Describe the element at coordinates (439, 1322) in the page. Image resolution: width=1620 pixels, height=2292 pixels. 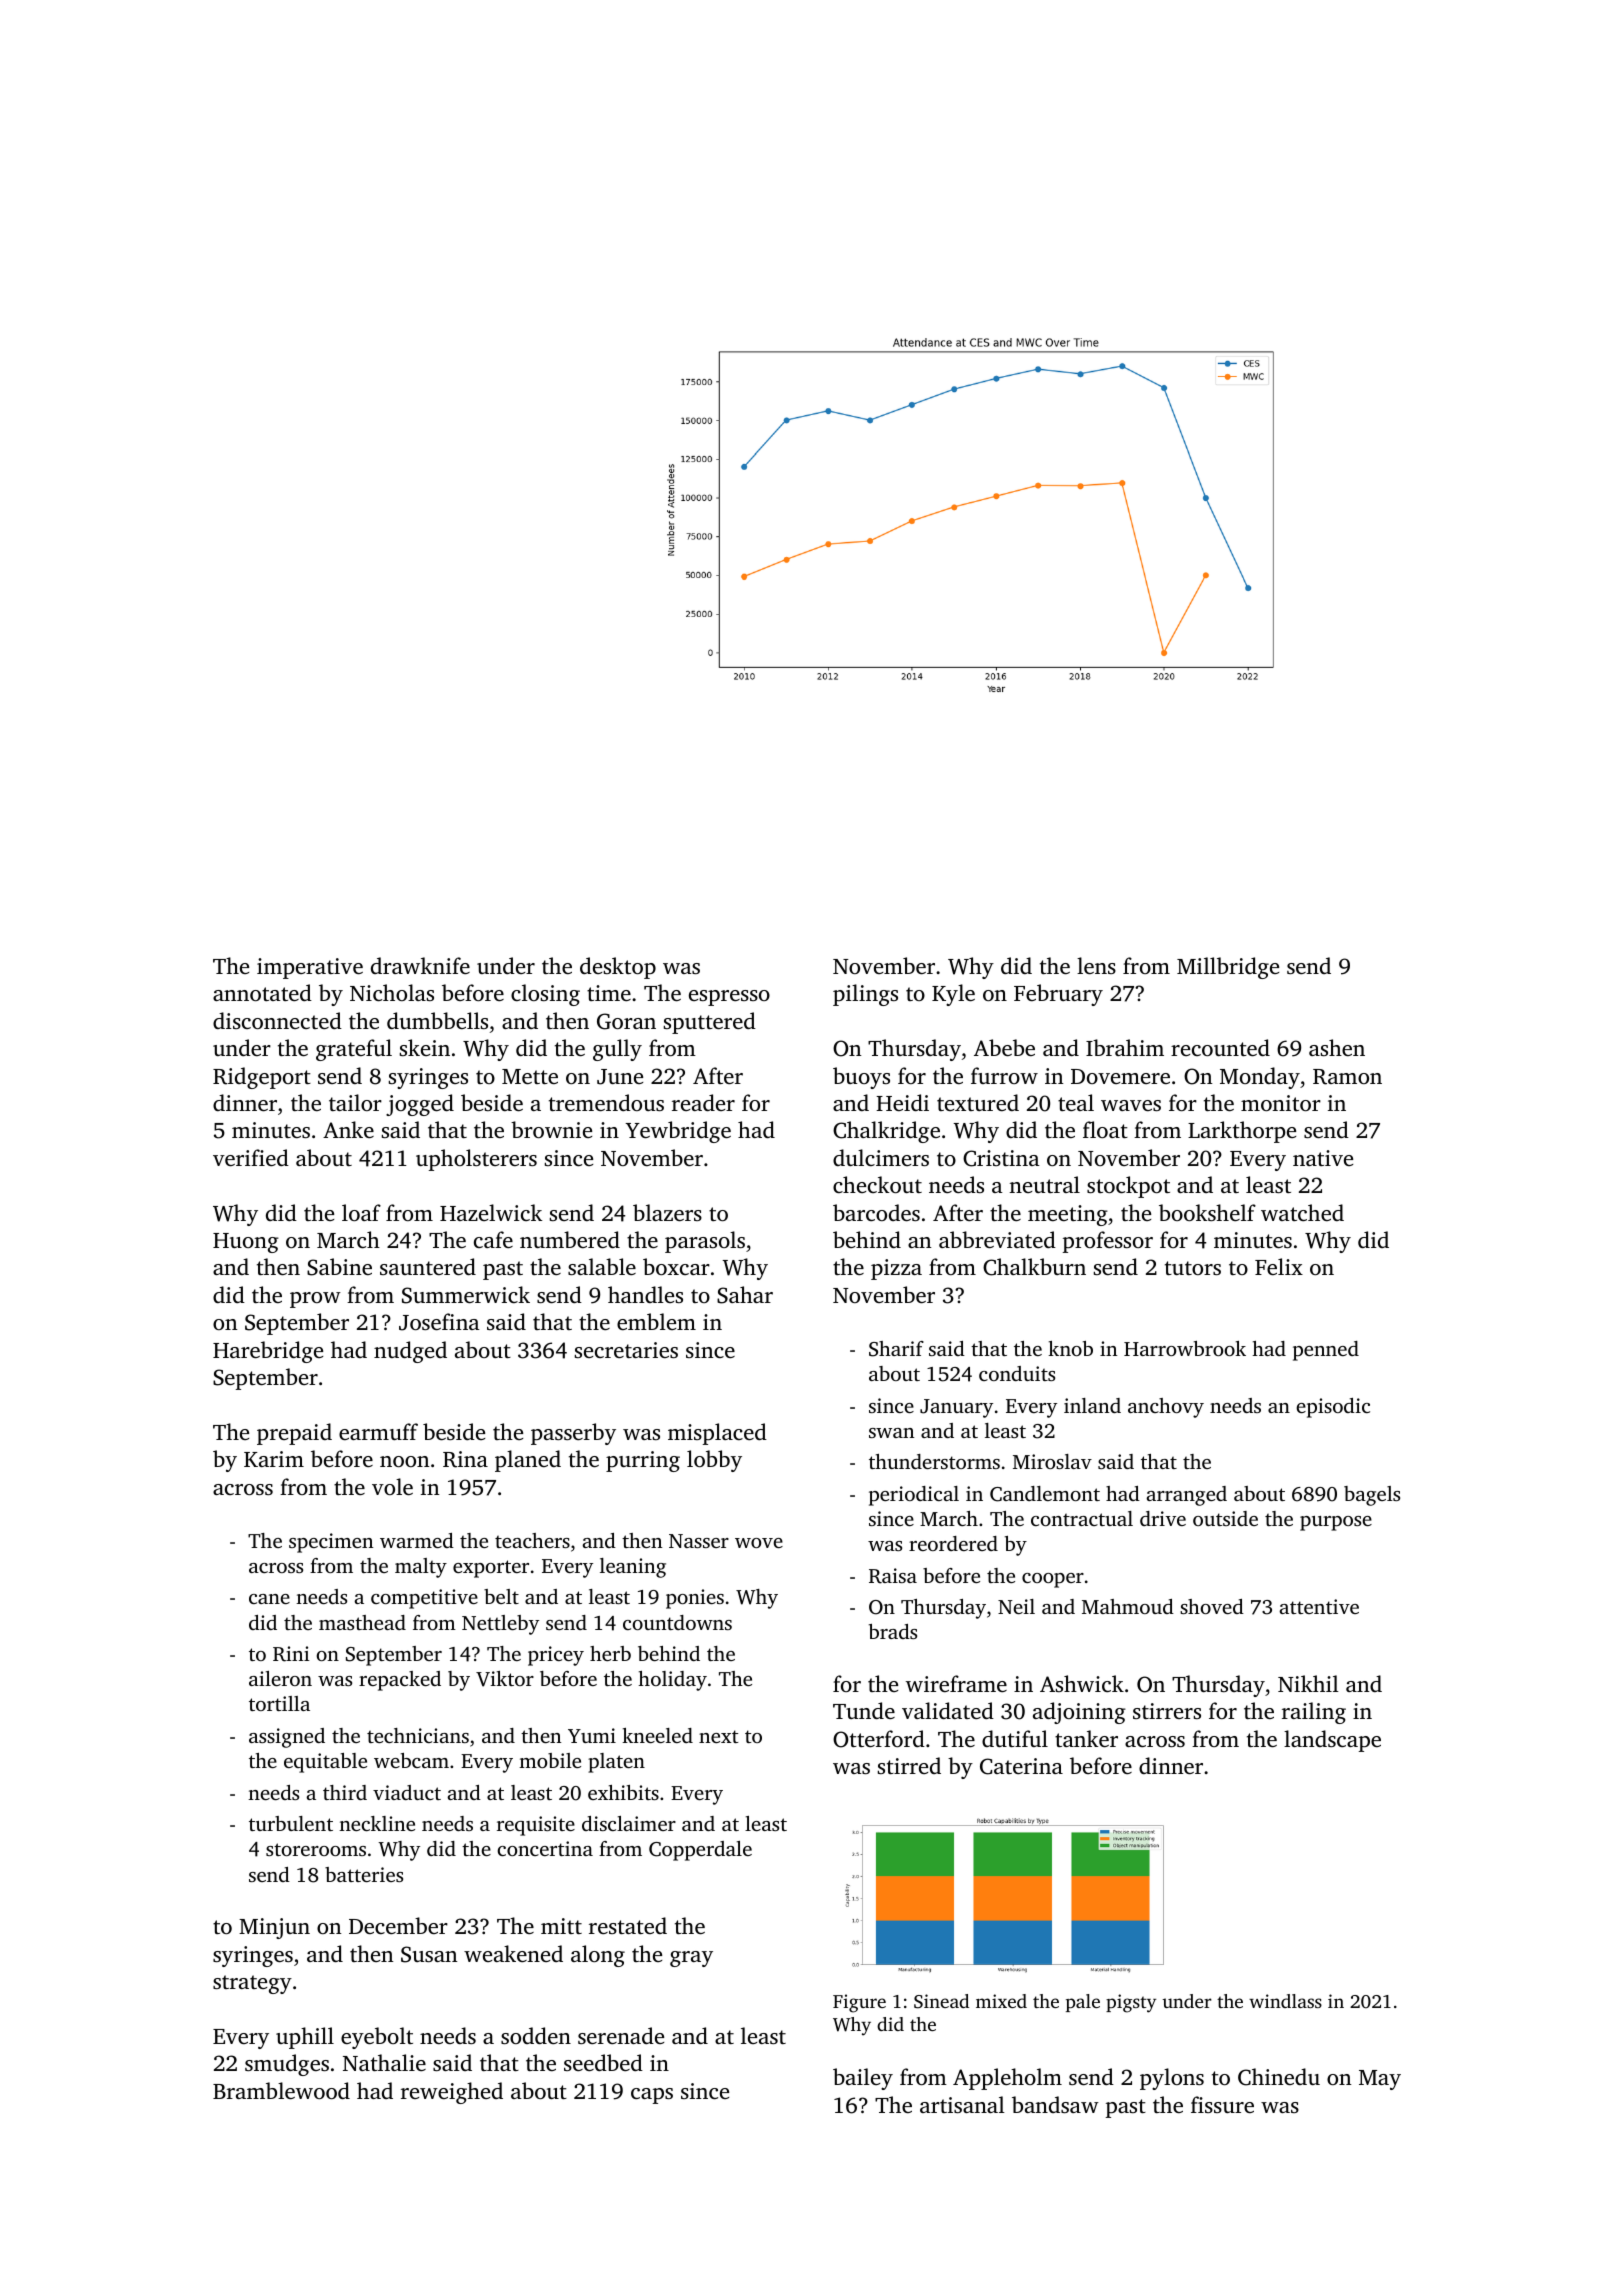
I see `Josefina` at that location.
